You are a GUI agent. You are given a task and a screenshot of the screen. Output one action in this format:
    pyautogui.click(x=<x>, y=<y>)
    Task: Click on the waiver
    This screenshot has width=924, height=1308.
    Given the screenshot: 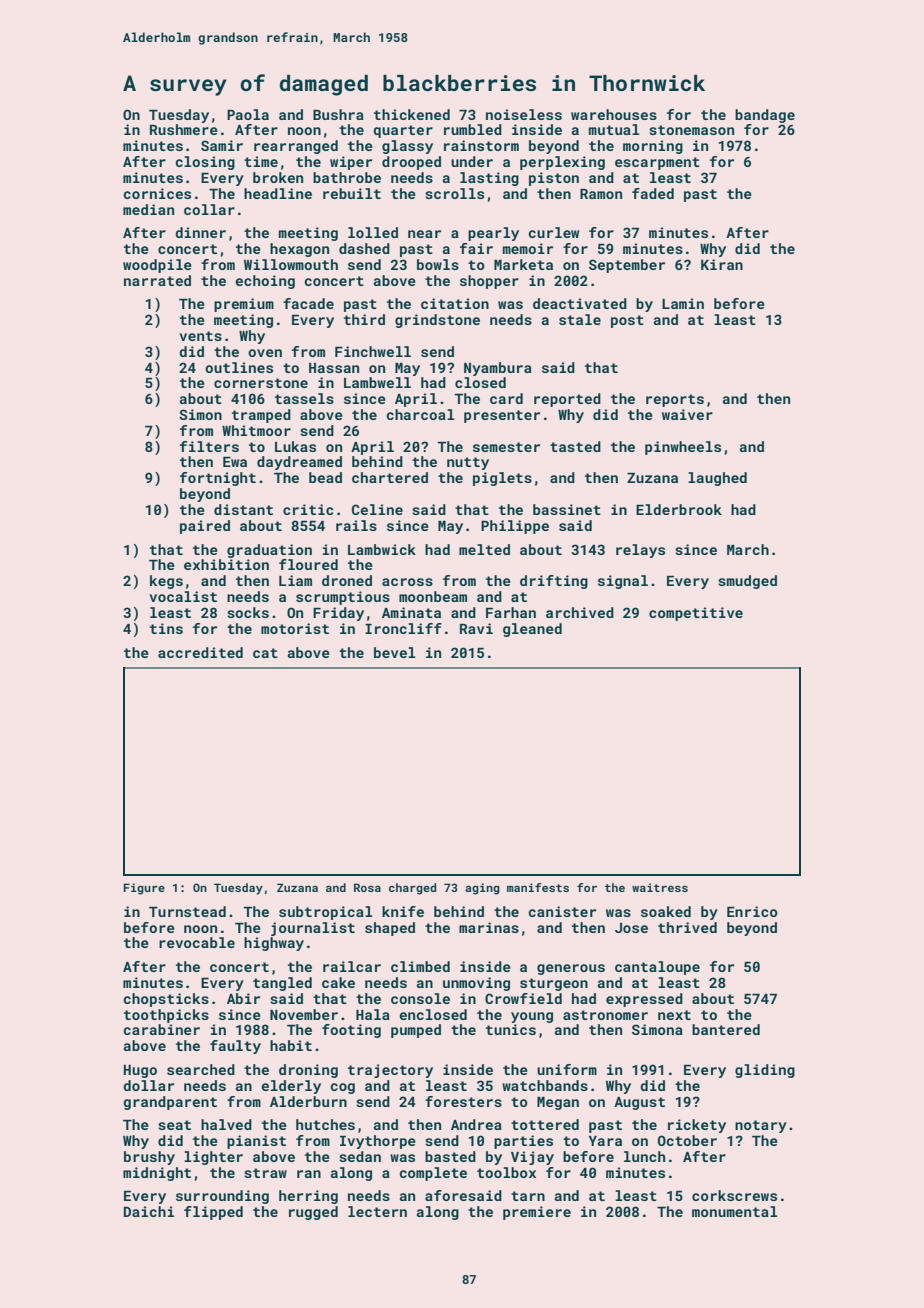 What is the action you would take?
    pyautogui.click(x=687, y=414)
